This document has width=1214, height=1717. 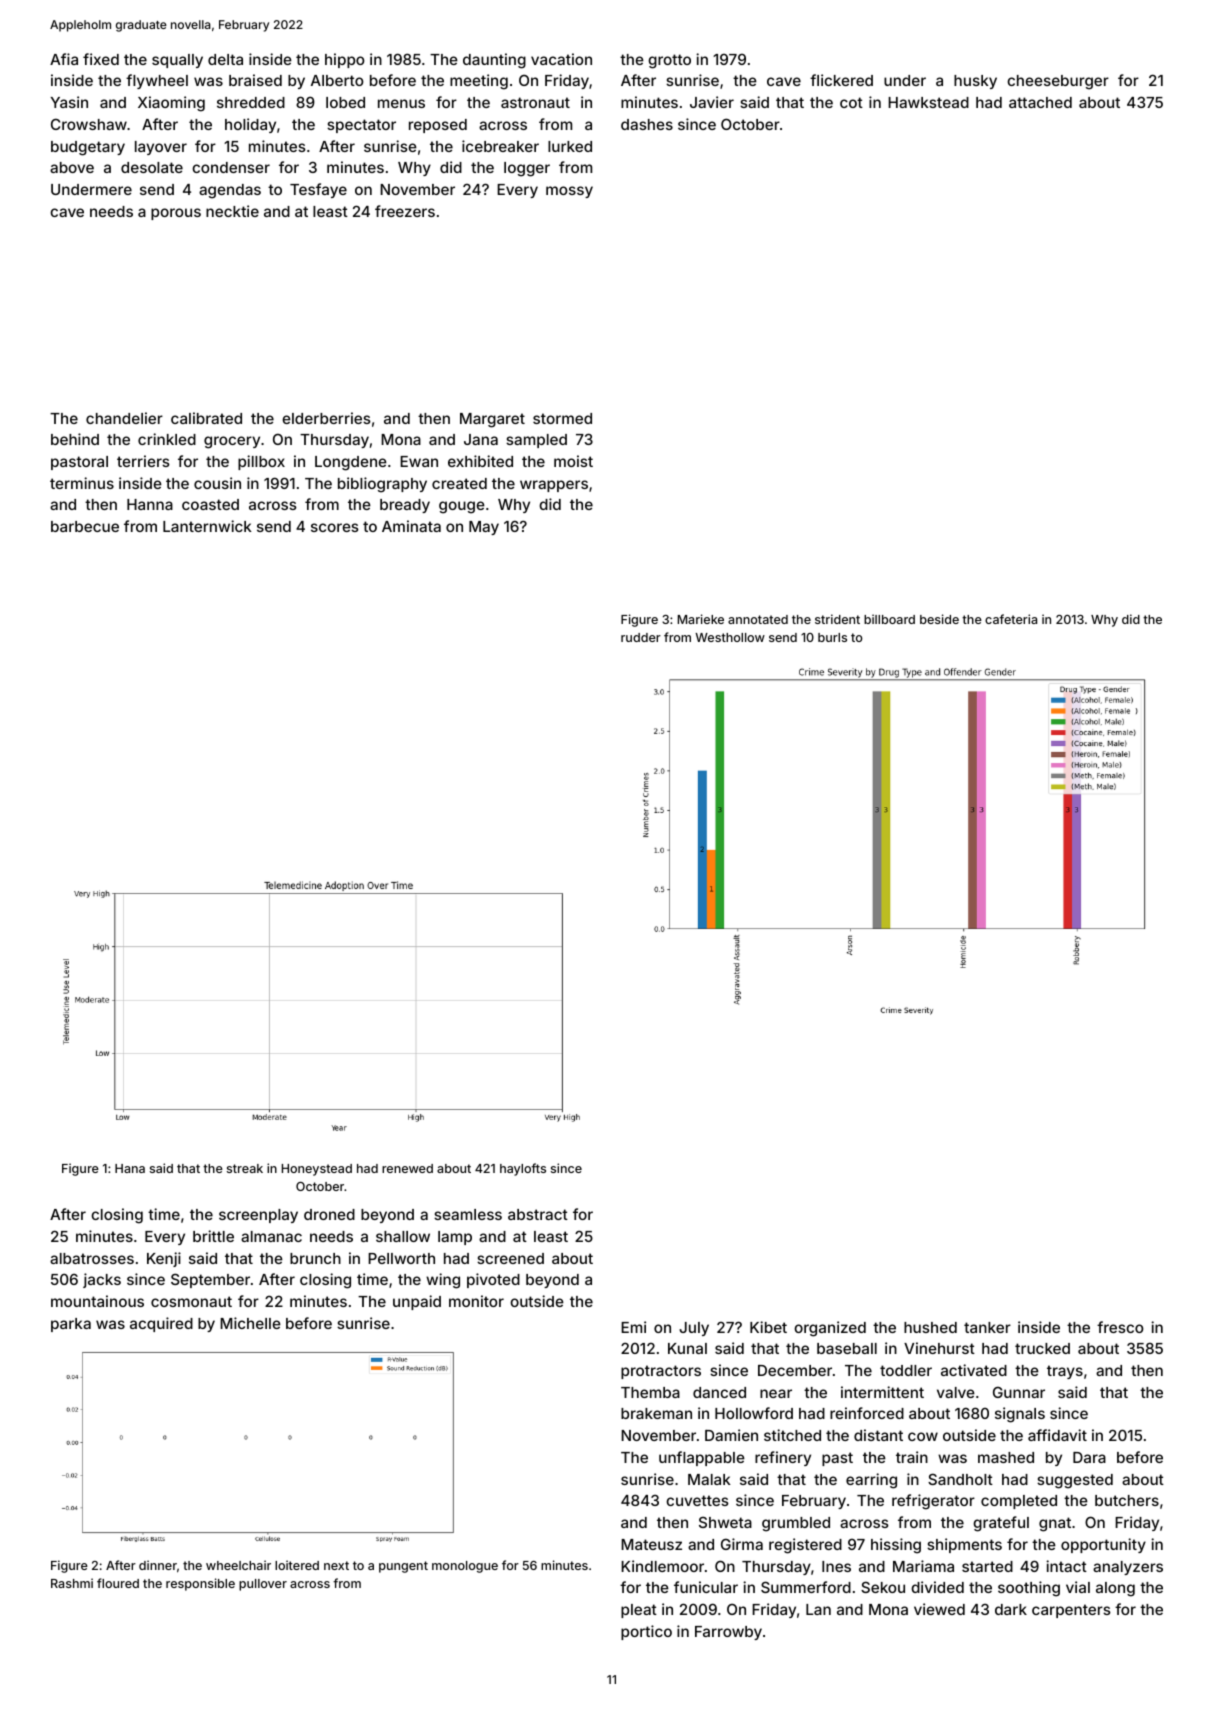 I want to click on dashes, so click(x=647, y=124).
